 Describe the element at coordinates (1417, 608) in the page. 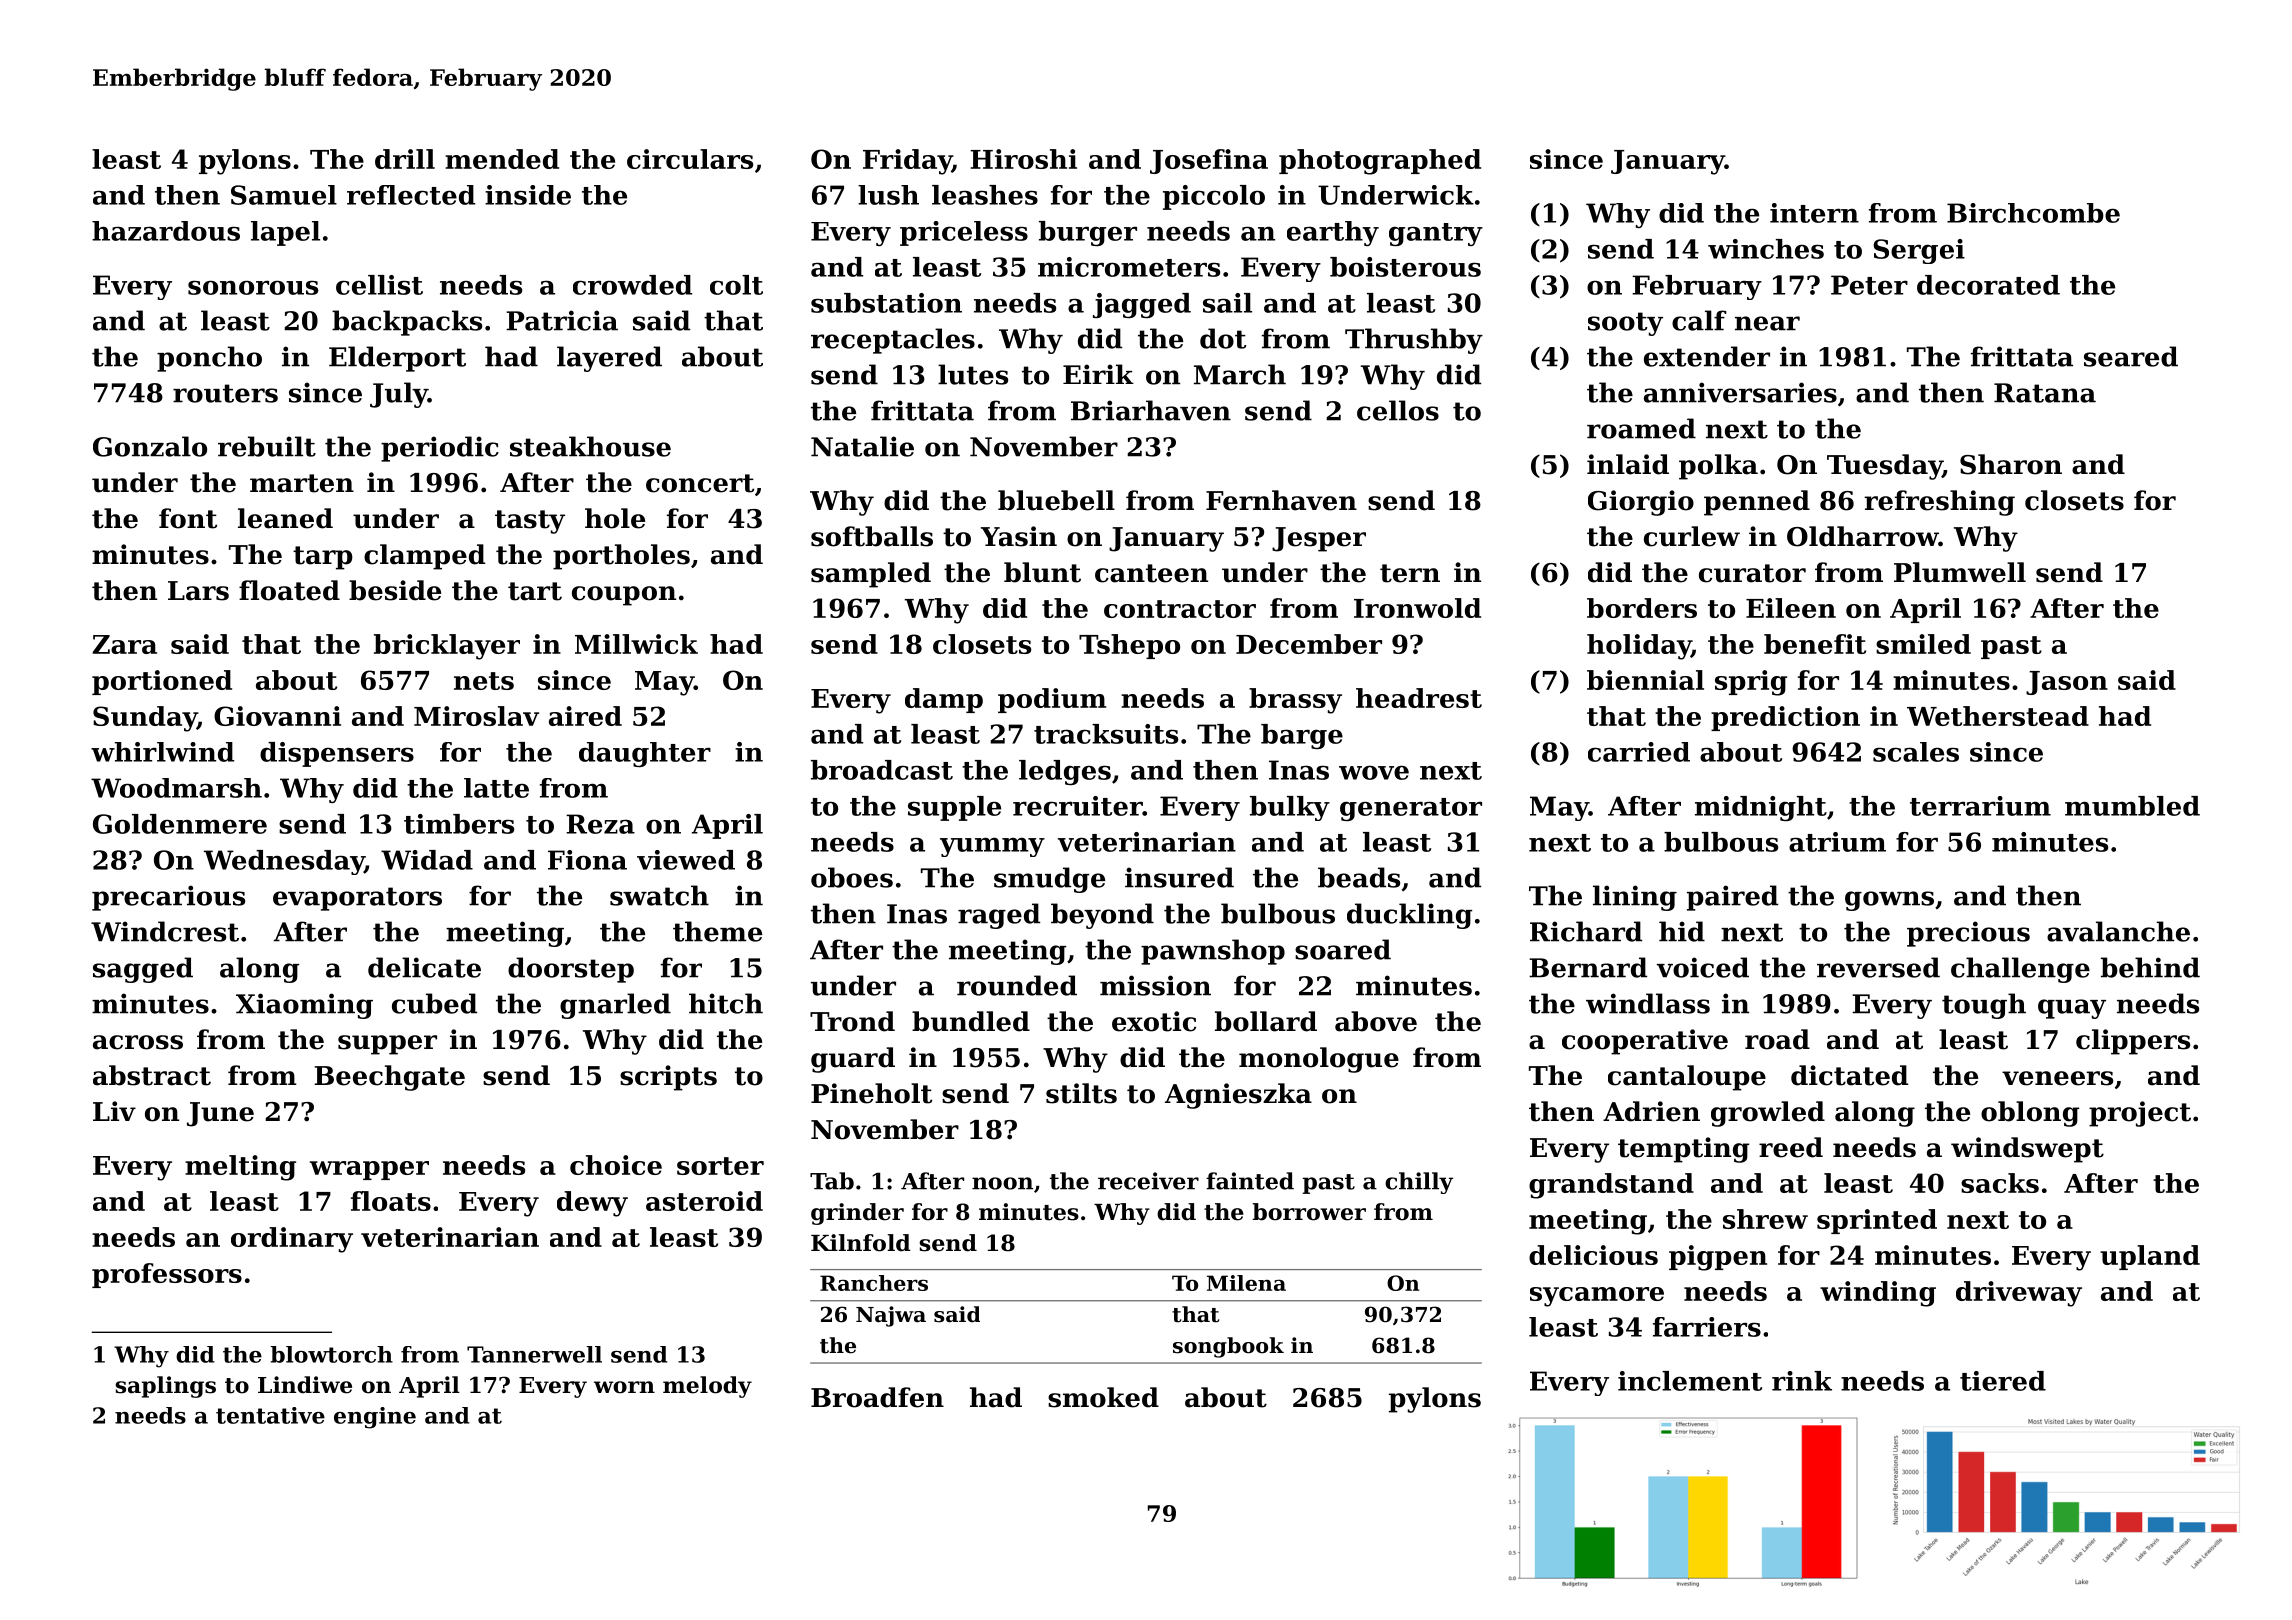

I see `Ironwold` at that location.
